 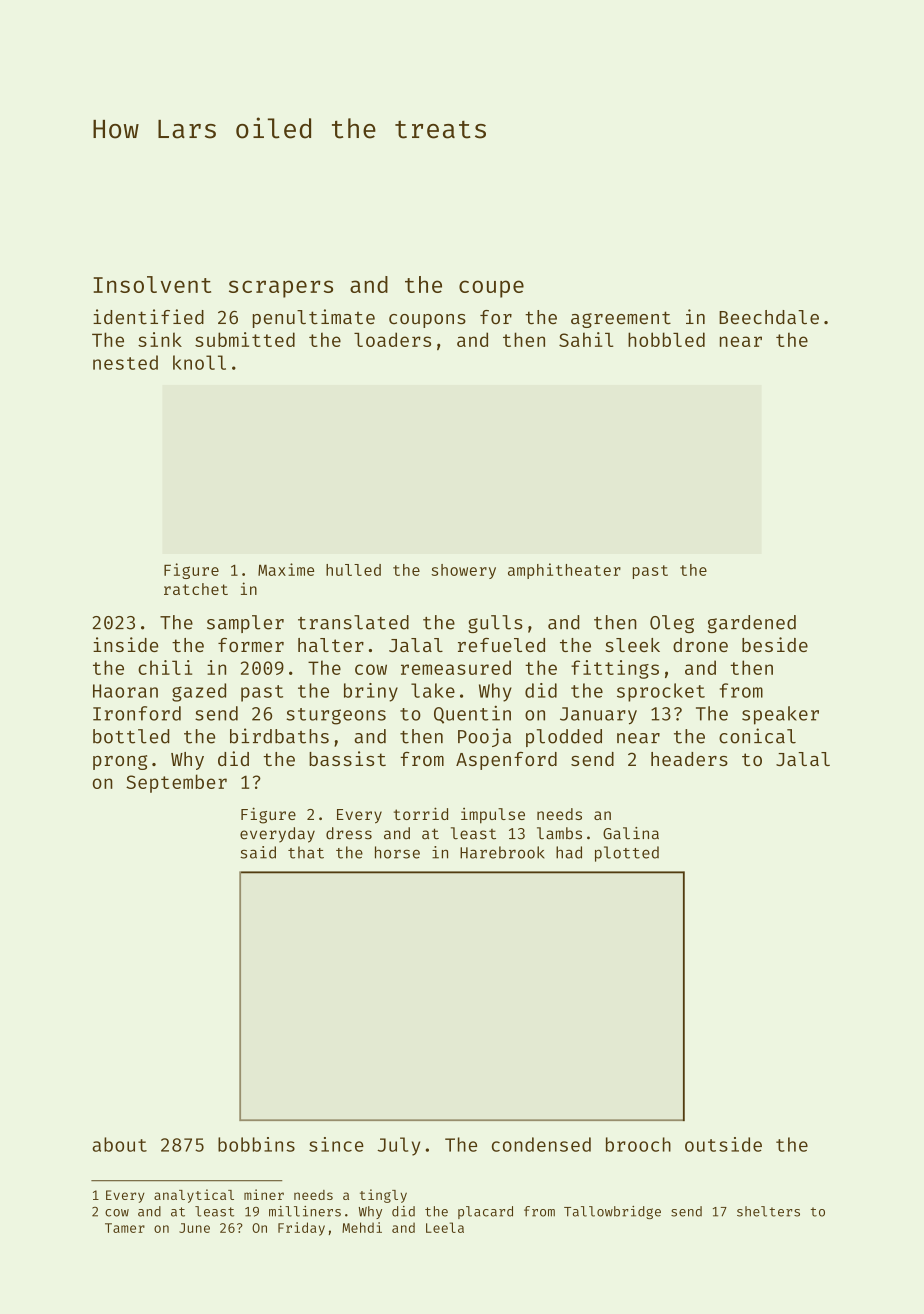 I want to click on Tamer, so click(x=125, y=1228).
